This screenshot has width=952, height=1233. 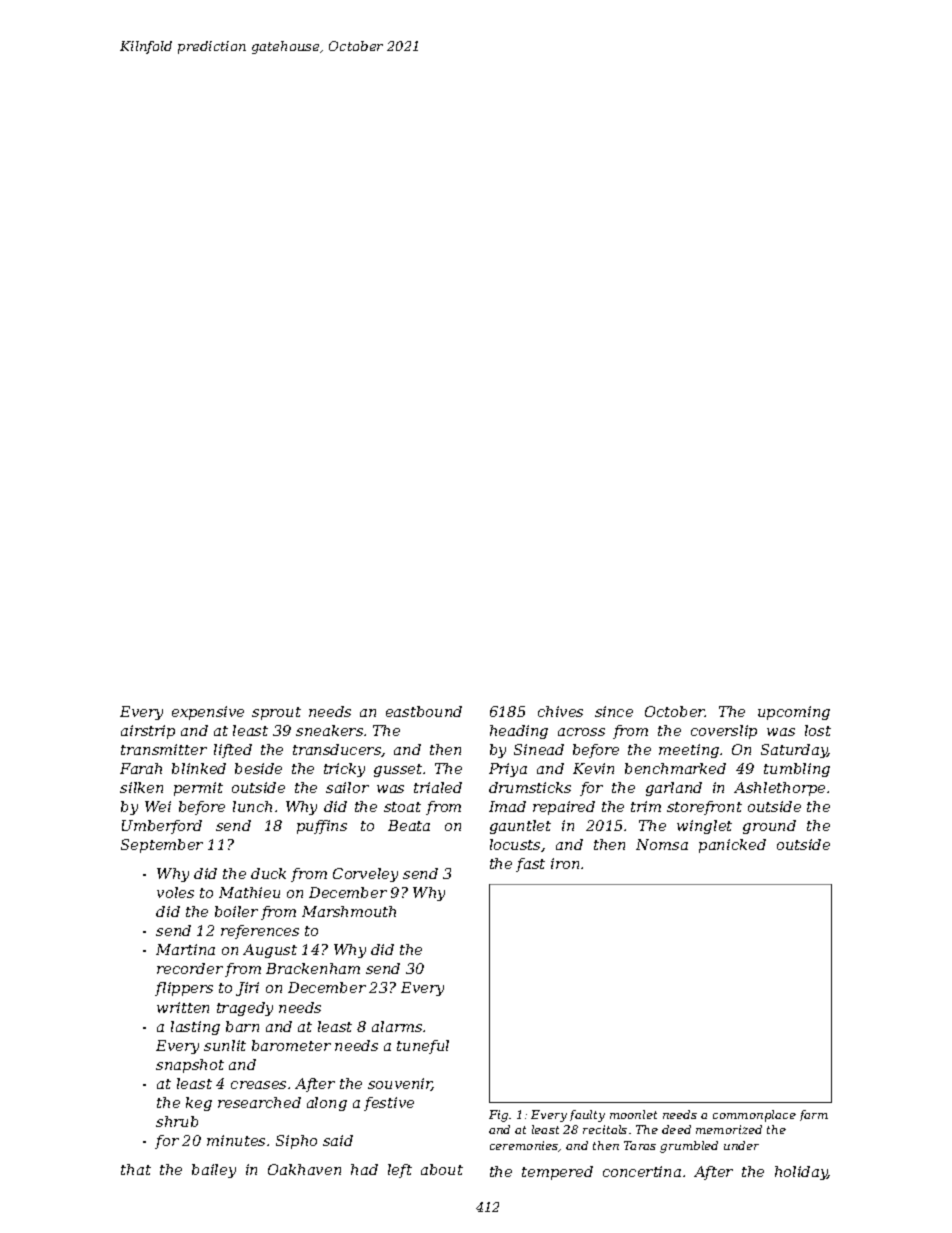 I want to click on Marshmouth, so click(x=349, y=911).
